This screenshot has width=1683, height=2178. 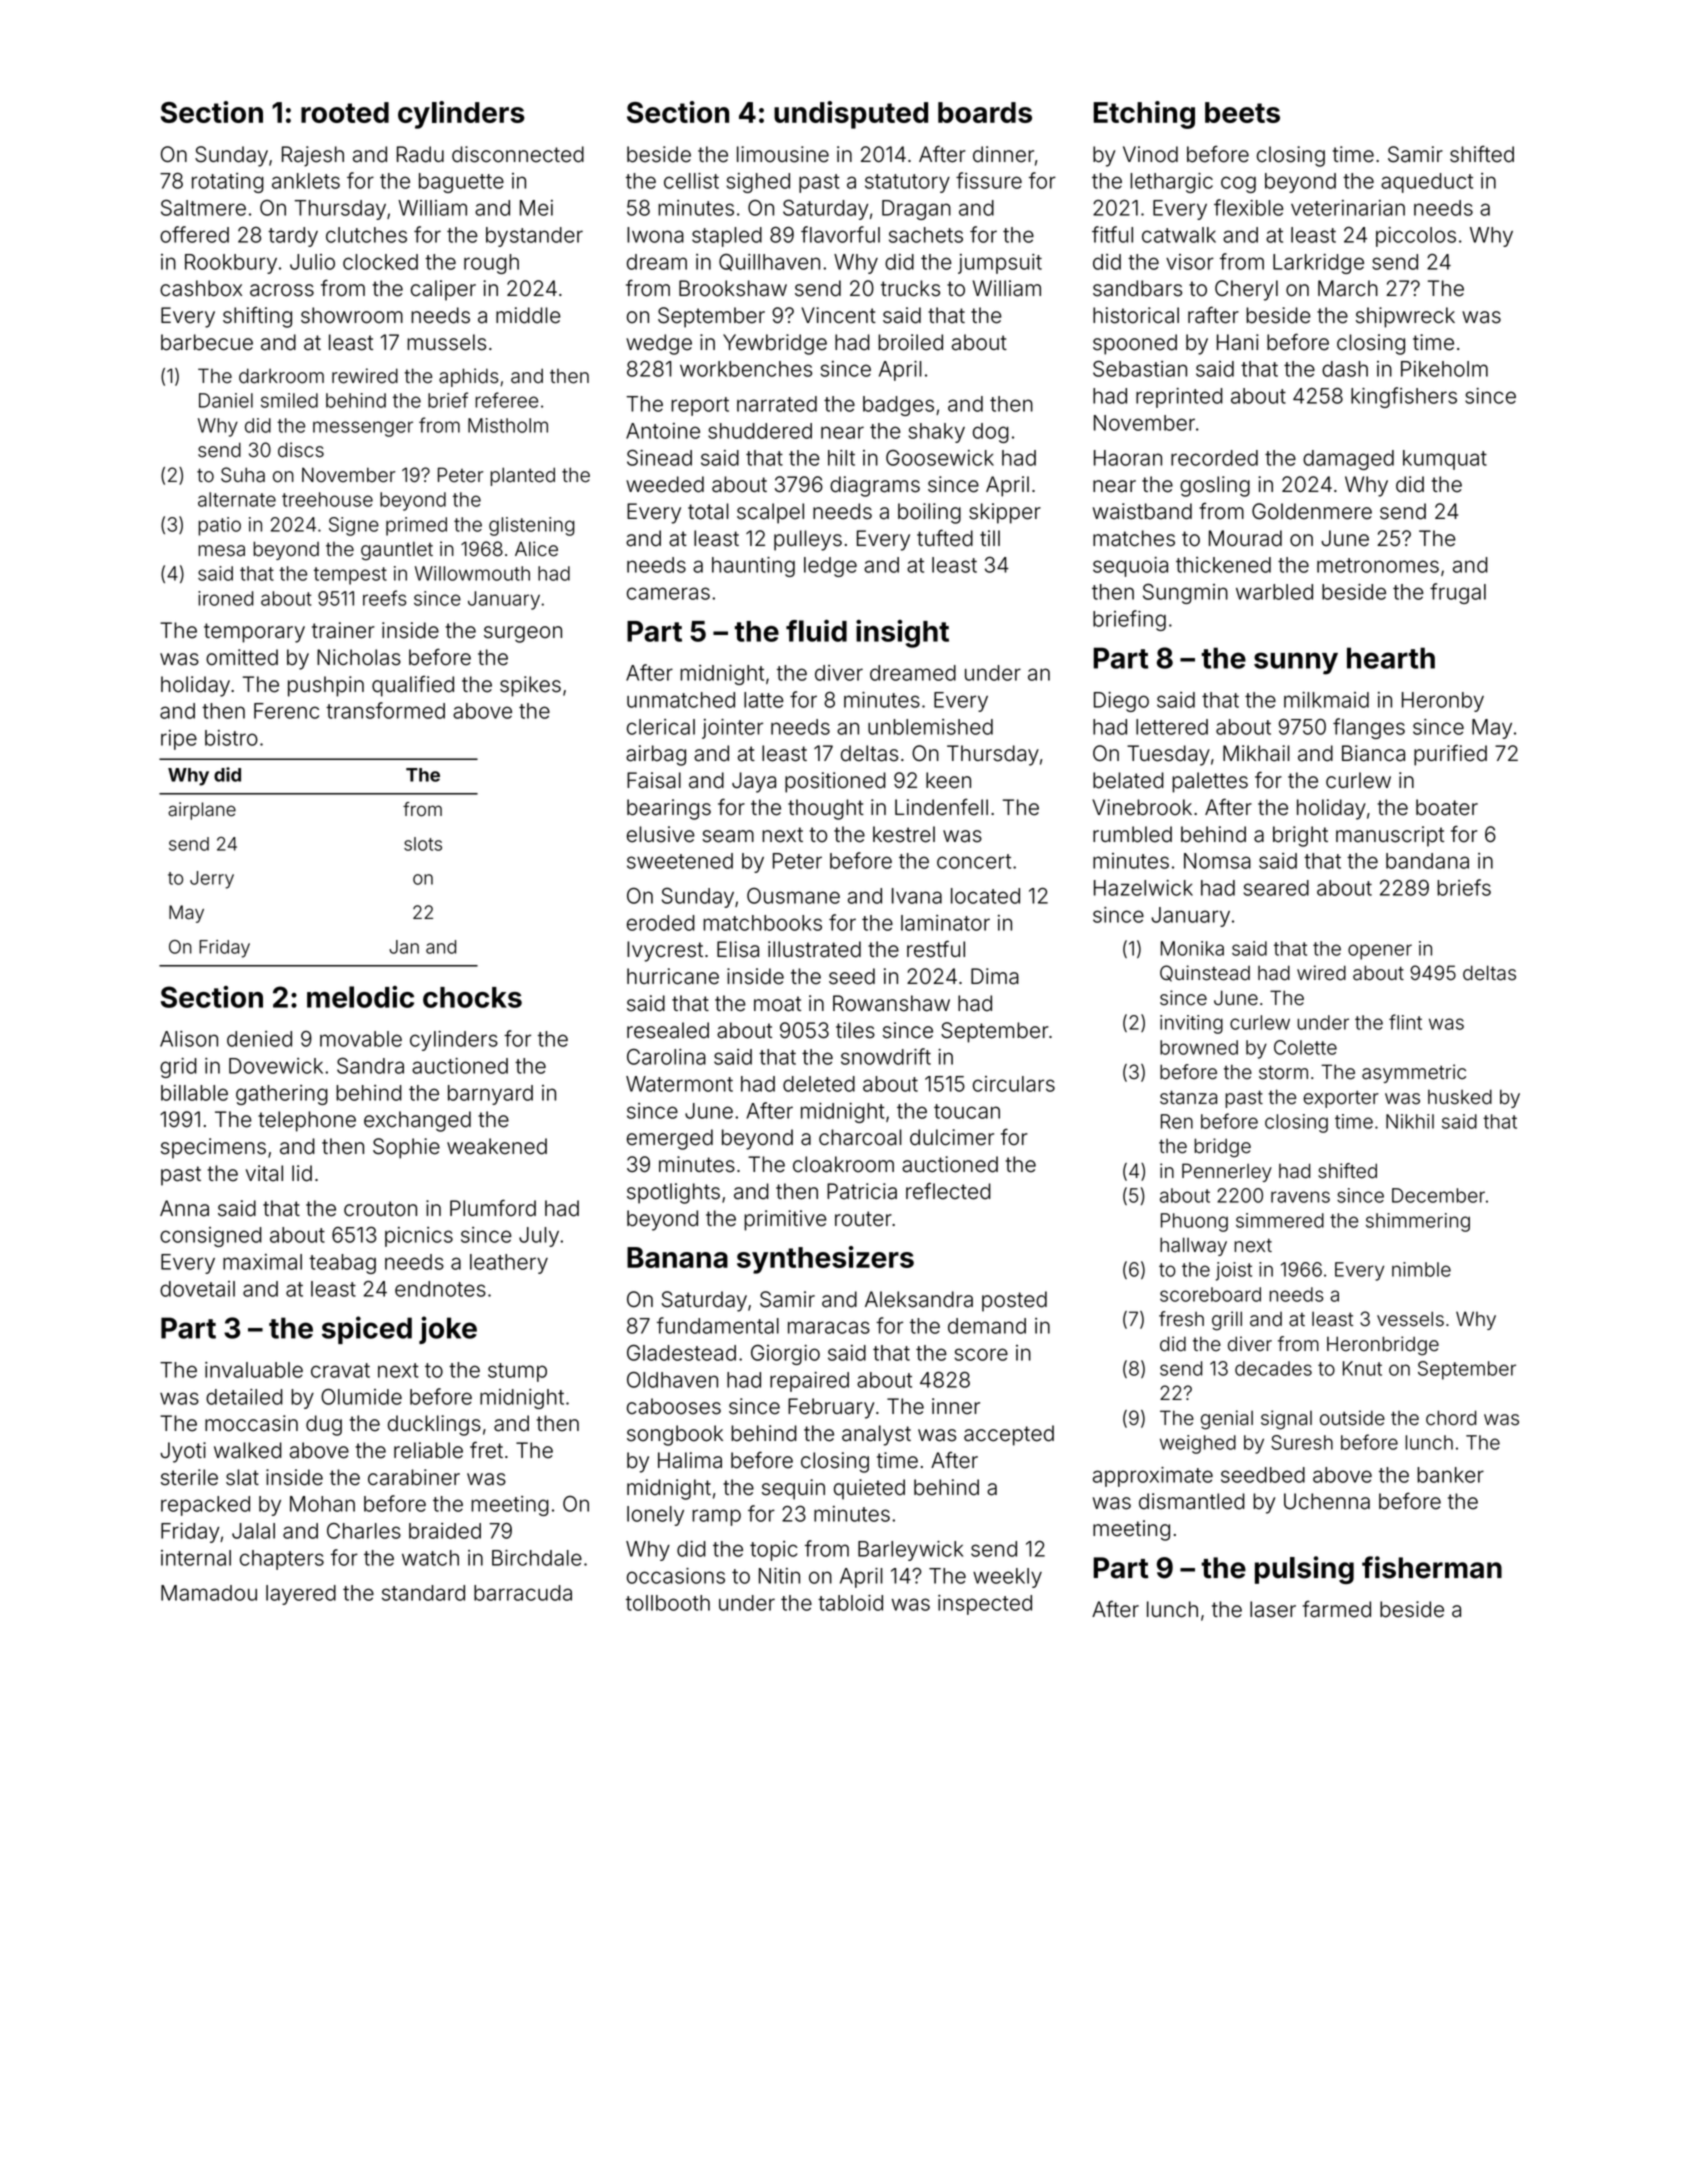 I want to click on spotlights, so click(x=673, y=1193).
